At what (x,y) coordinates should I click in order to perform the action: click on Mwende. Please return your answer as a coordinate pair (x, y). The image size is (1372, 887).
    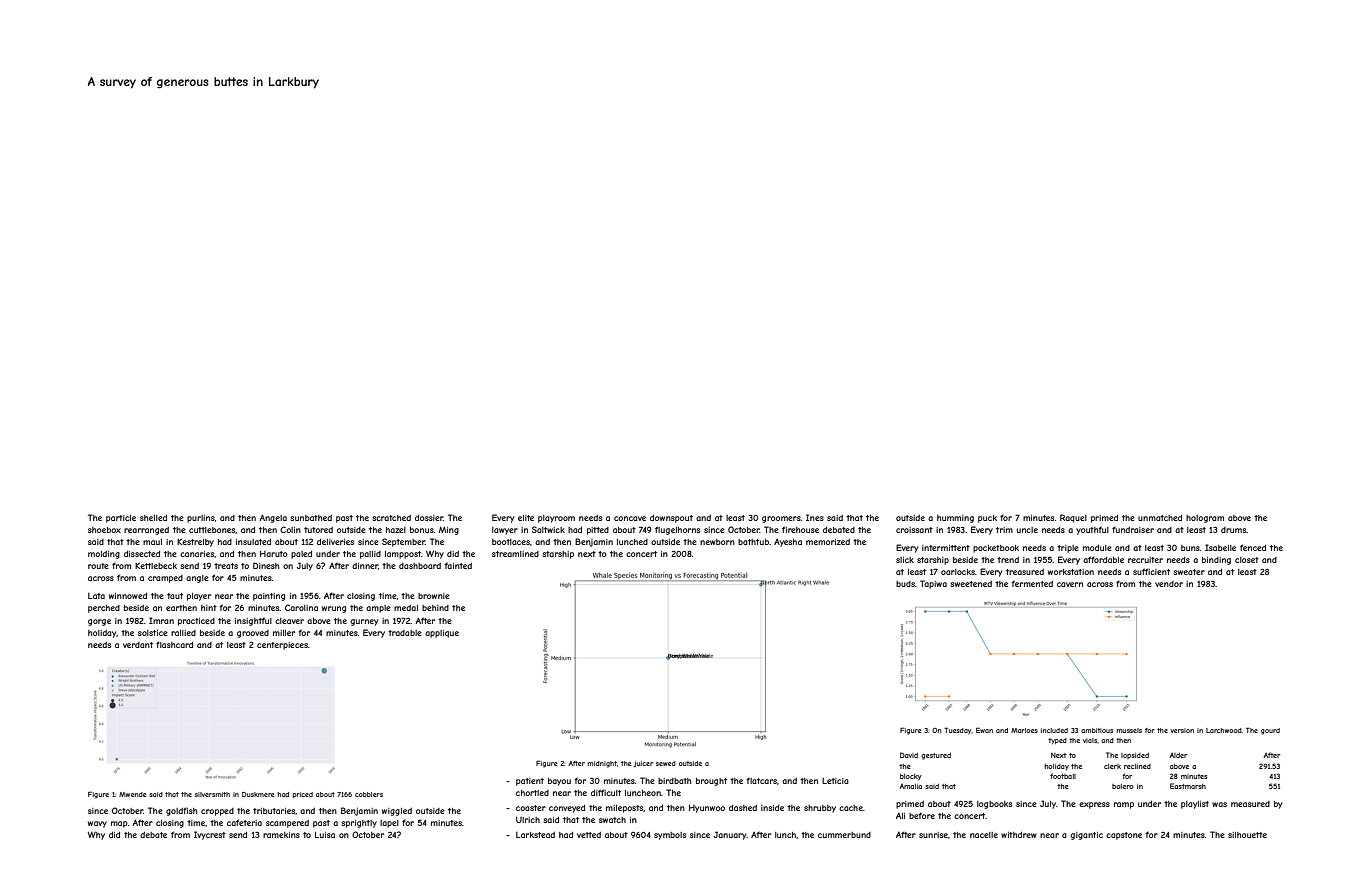
    Looking at the image, I should click on (132, 794).
